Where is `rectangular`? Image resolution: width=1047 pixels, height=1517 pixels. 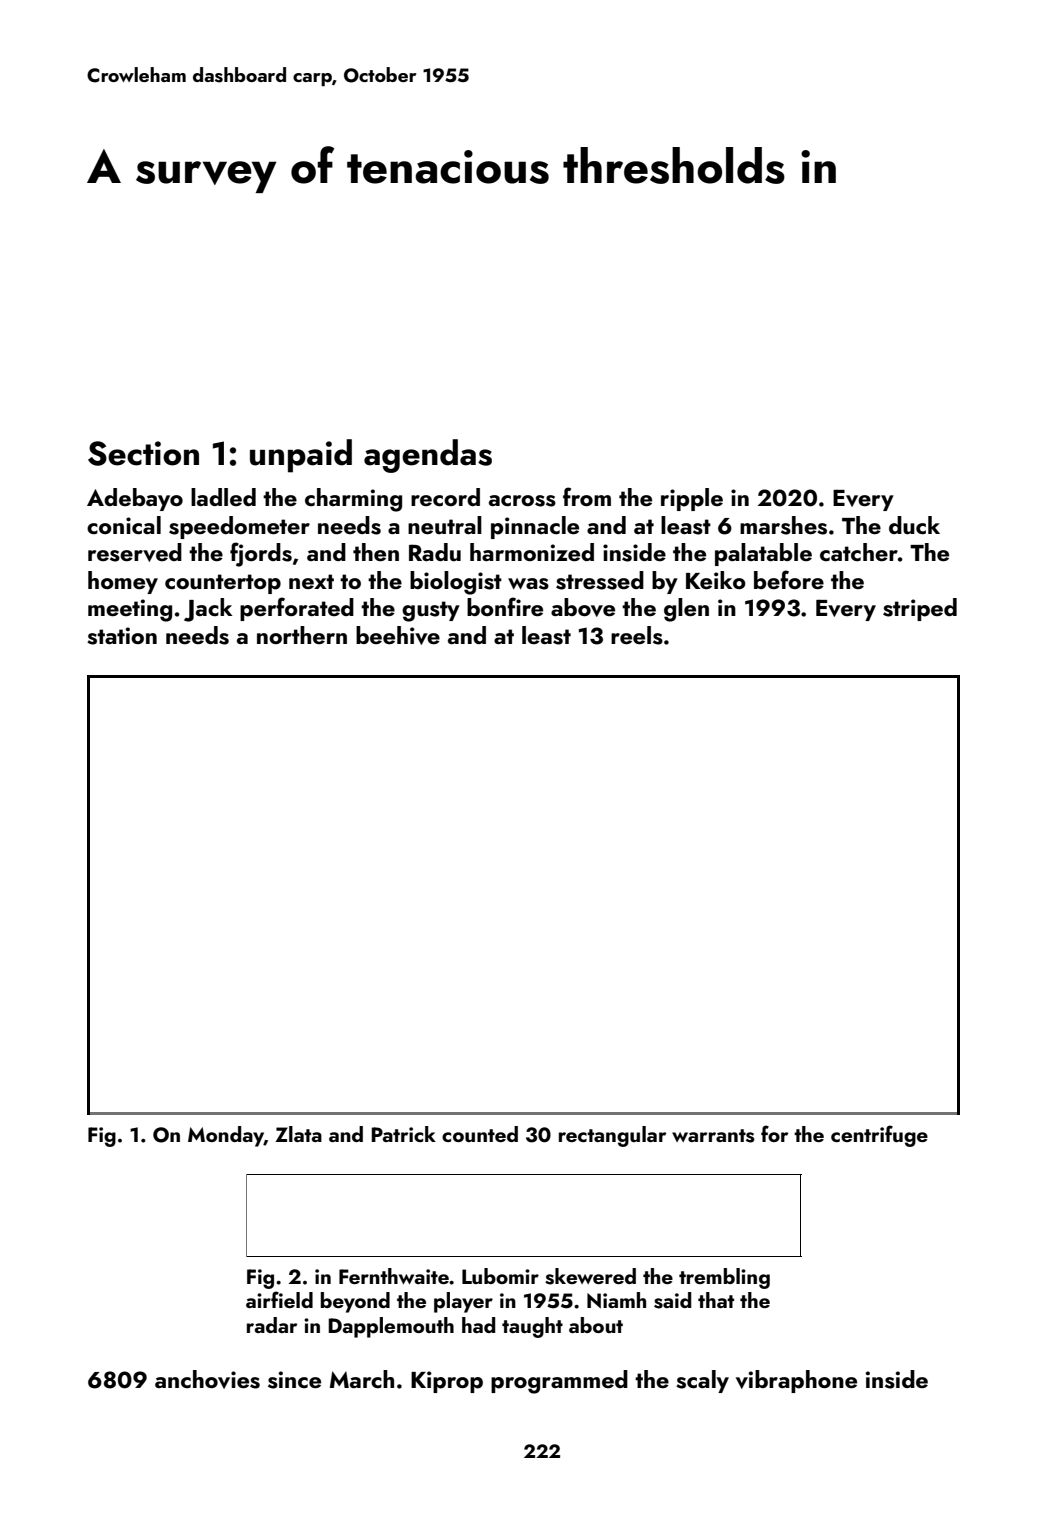
rectangular is located at coordinates (612, 1136).
